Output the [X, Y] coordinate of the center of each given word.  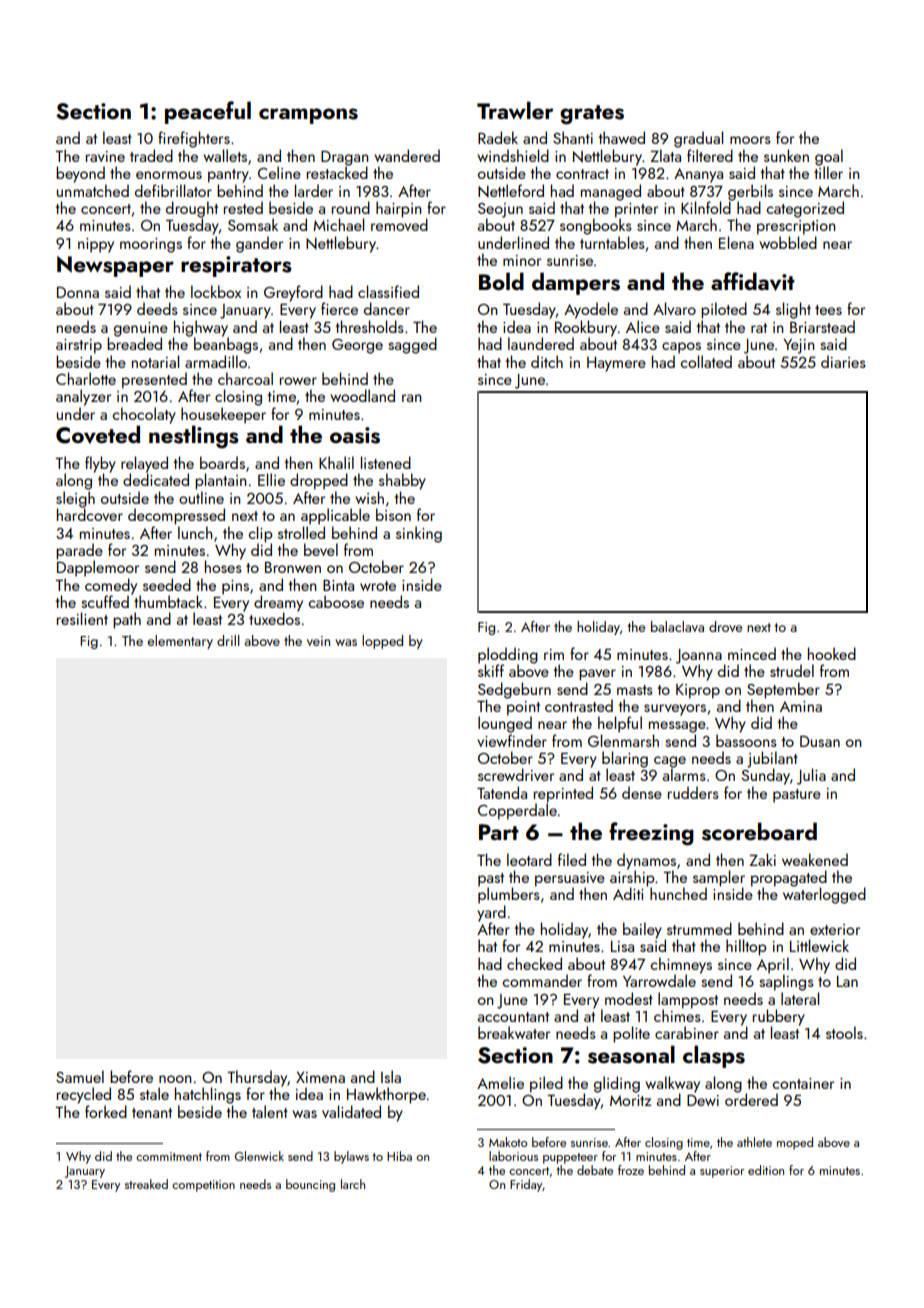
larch [353, 1184]
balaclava [677, 626]
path [127, 620]
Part [499, 832]
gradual [698, 139]
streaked [146, 1184]
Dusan [820, 741]
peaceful [208, 112]
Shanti [573, 137]
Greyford [293, 293]
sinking [419, 534]
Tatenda [502, 792]
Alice [643, 326]
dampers [576, 283]
